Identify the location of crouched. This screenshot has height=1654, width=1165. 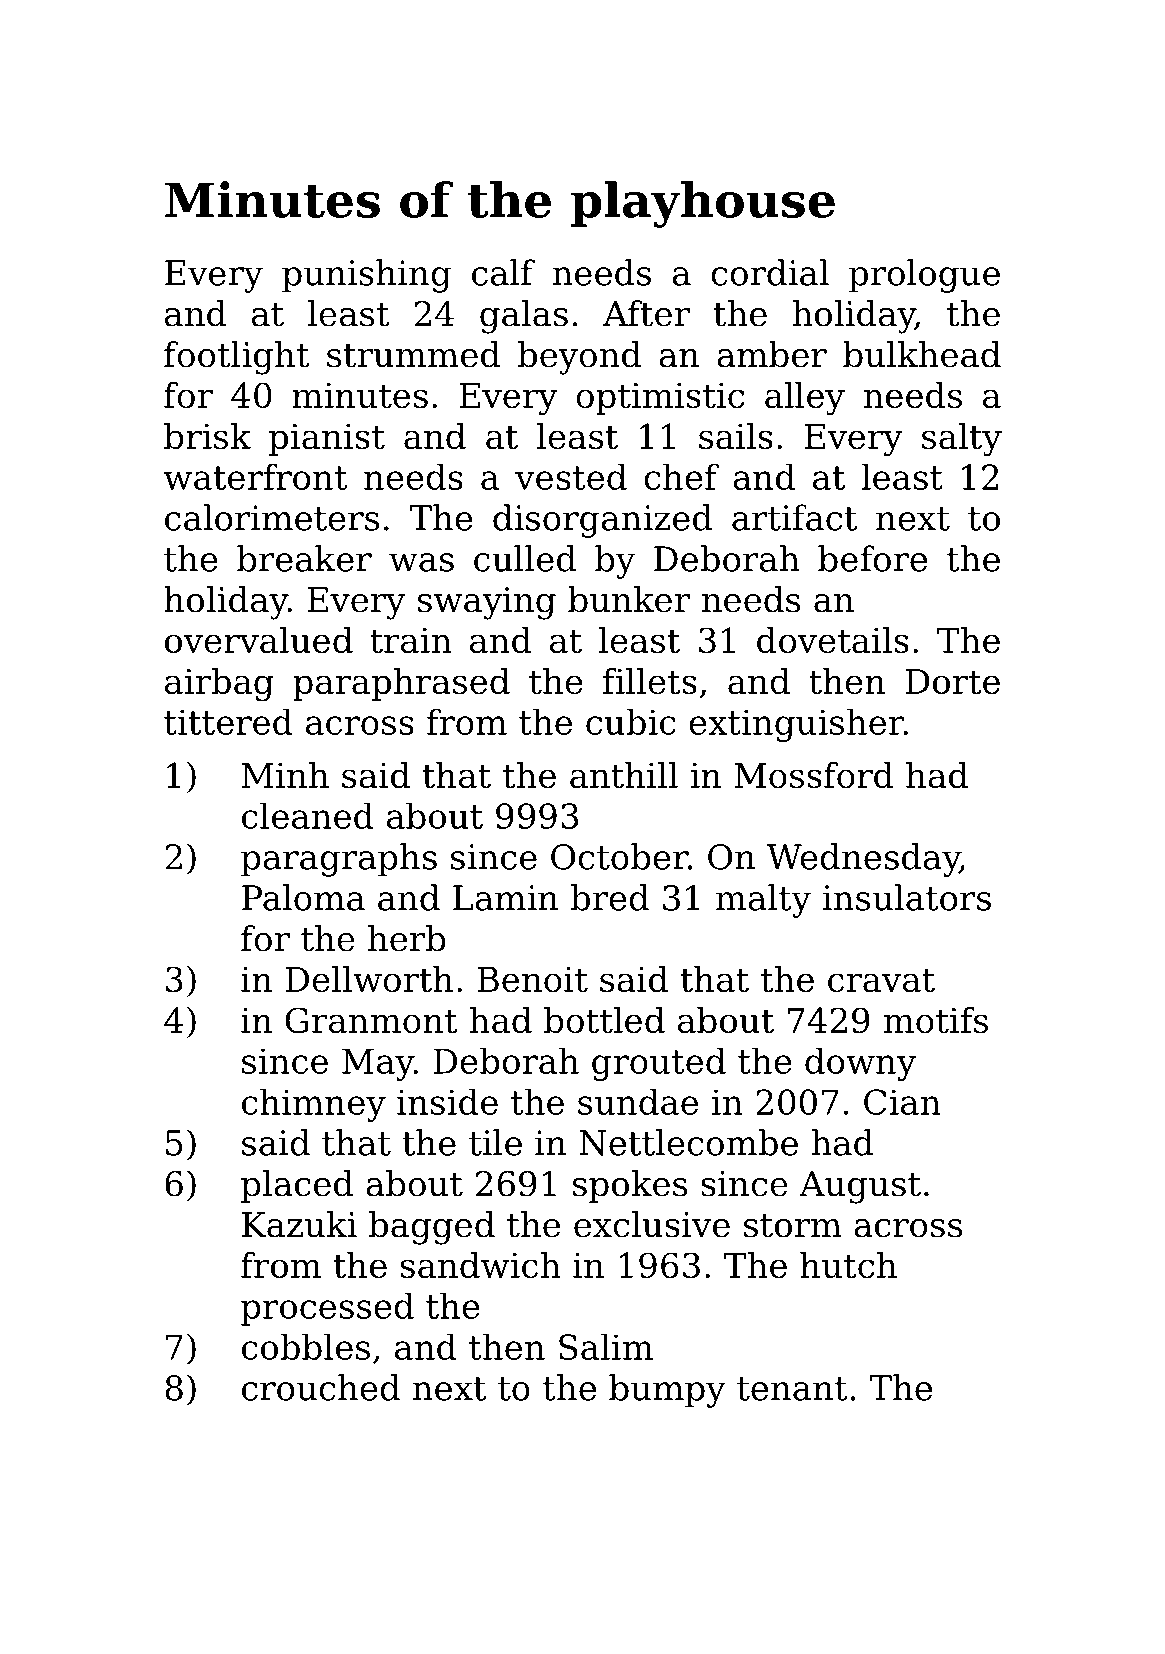
(321, 1387).
